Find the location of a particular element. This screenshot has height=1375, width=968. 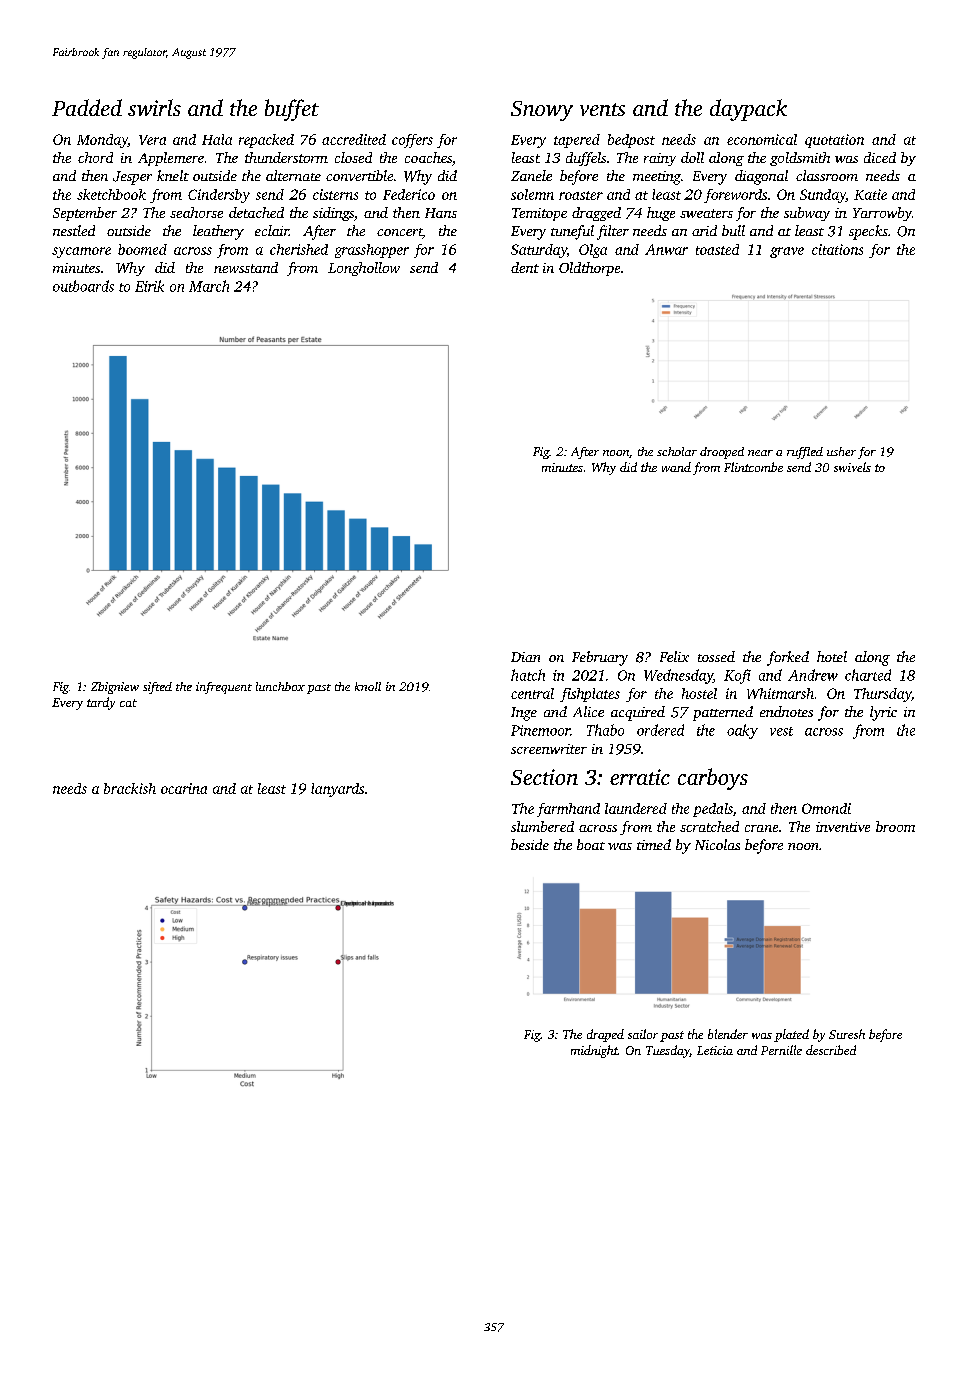

repacked is located at coordinates (266, 141).
